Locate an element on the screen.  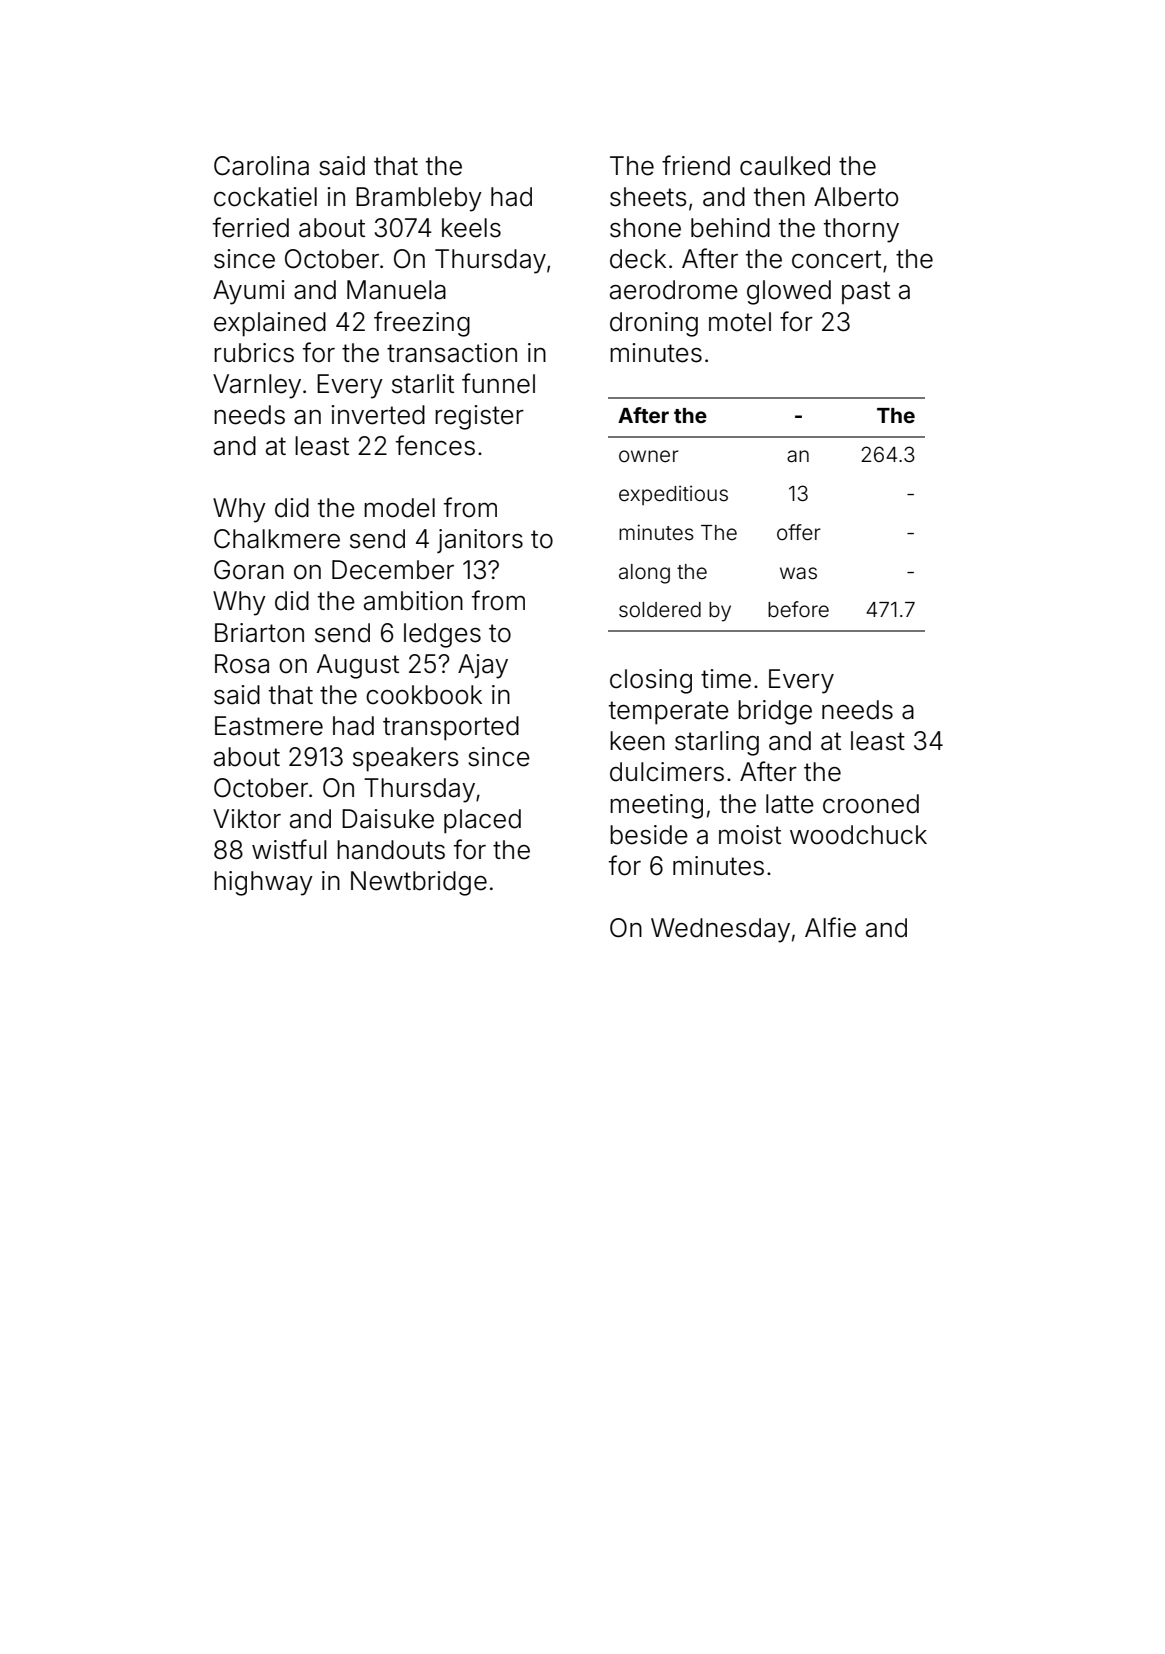
placed is located at coordinates (482, 821).
